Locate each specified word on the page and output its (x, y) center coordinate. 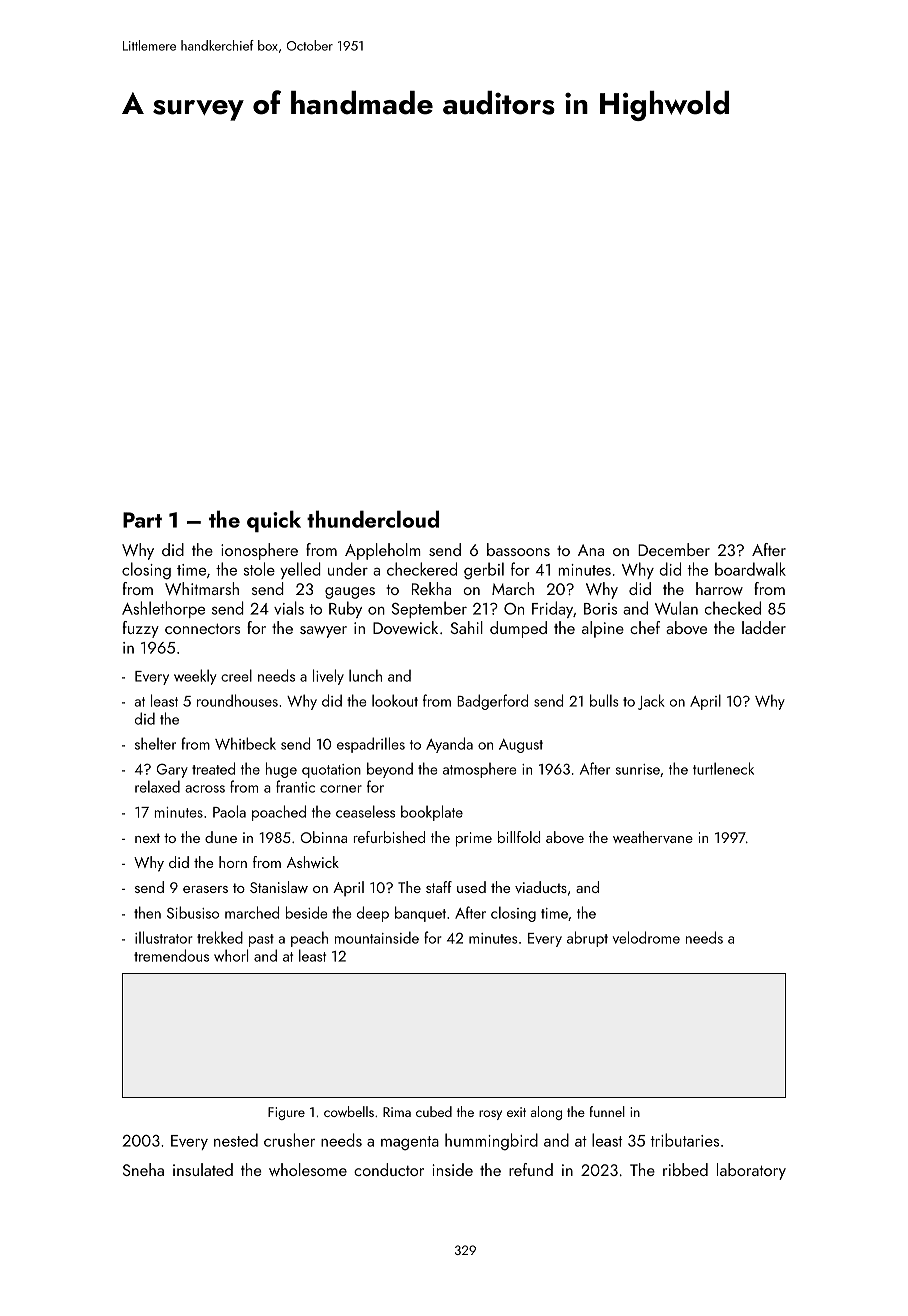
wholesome (308, 1169)
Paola (229, 811)
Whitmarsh (202, 588)
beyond (390, 770)
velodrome (646, 937)
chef (645, 627)
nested (236, 1140)
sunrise (638, 769)
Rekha (431, 588)
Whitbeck (245, 743)
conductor (389, 1169)
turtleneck (723, 768)
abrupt (587, 939)
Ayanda (449, 745)
